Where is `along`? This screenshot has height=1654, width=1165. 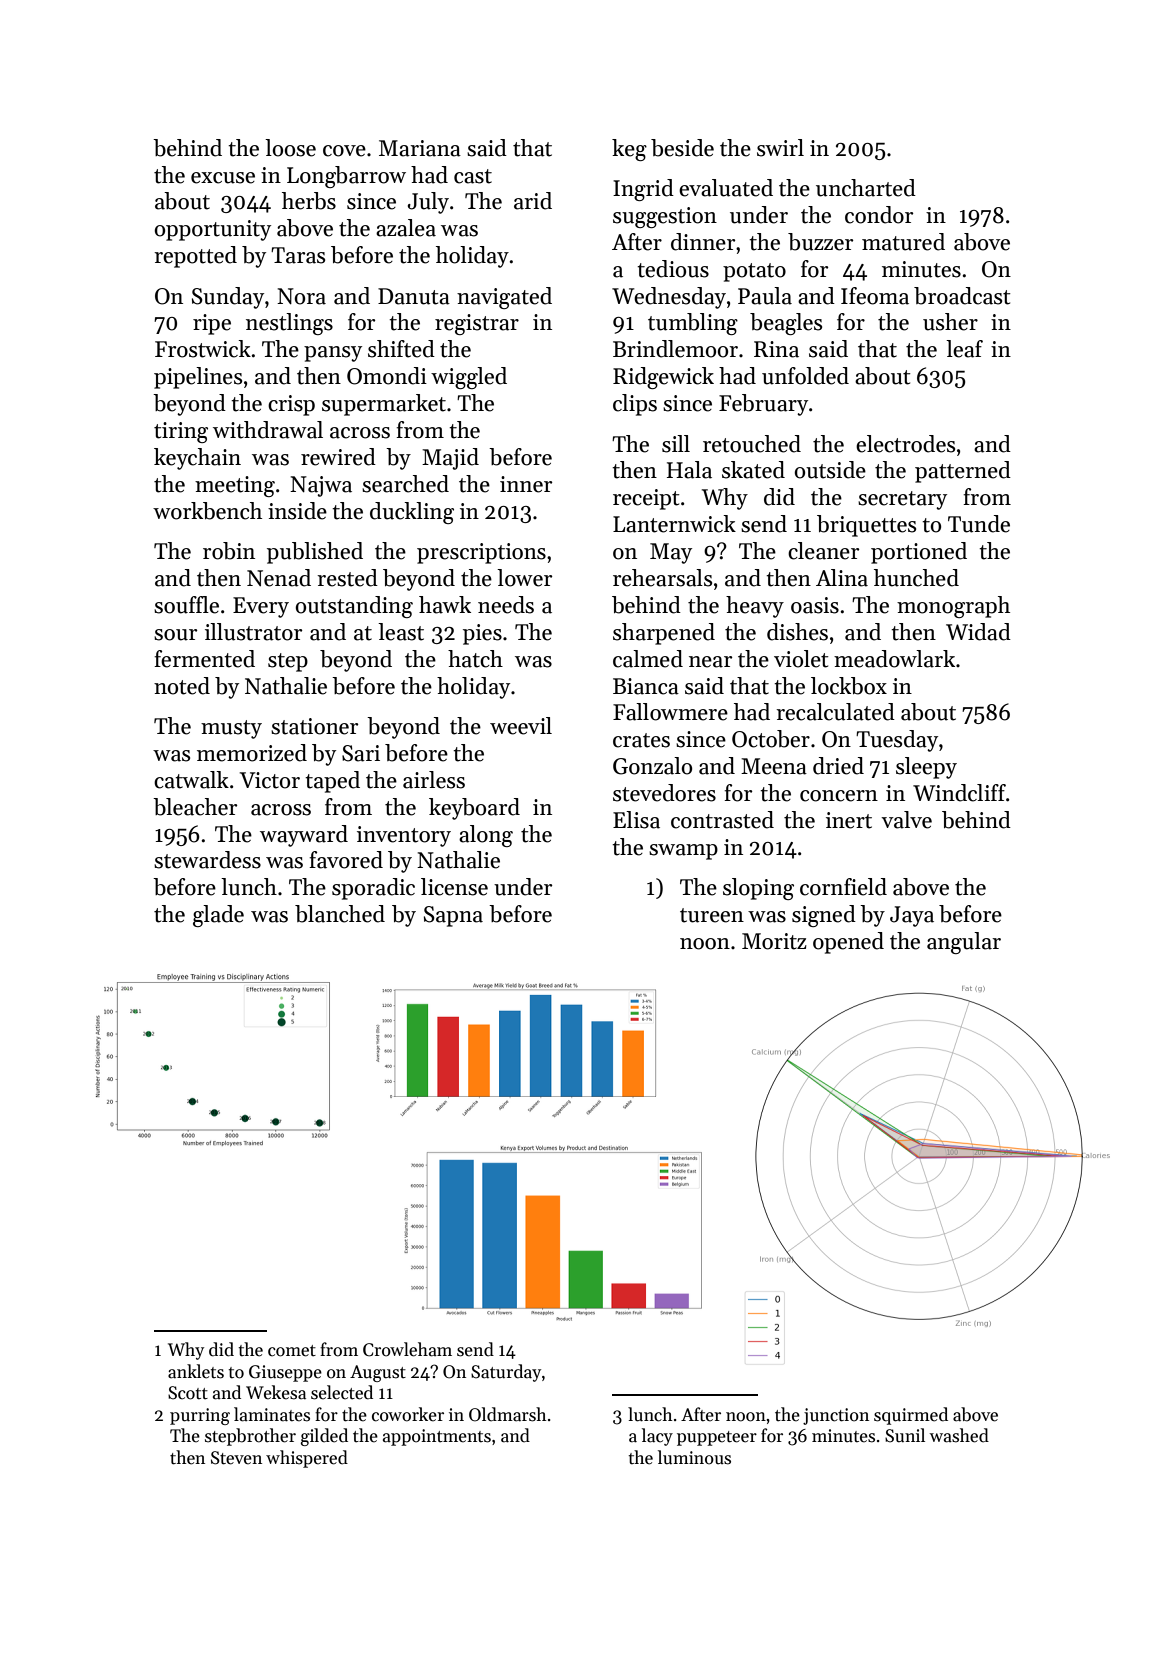
along is located at coordinates (486, 836).
